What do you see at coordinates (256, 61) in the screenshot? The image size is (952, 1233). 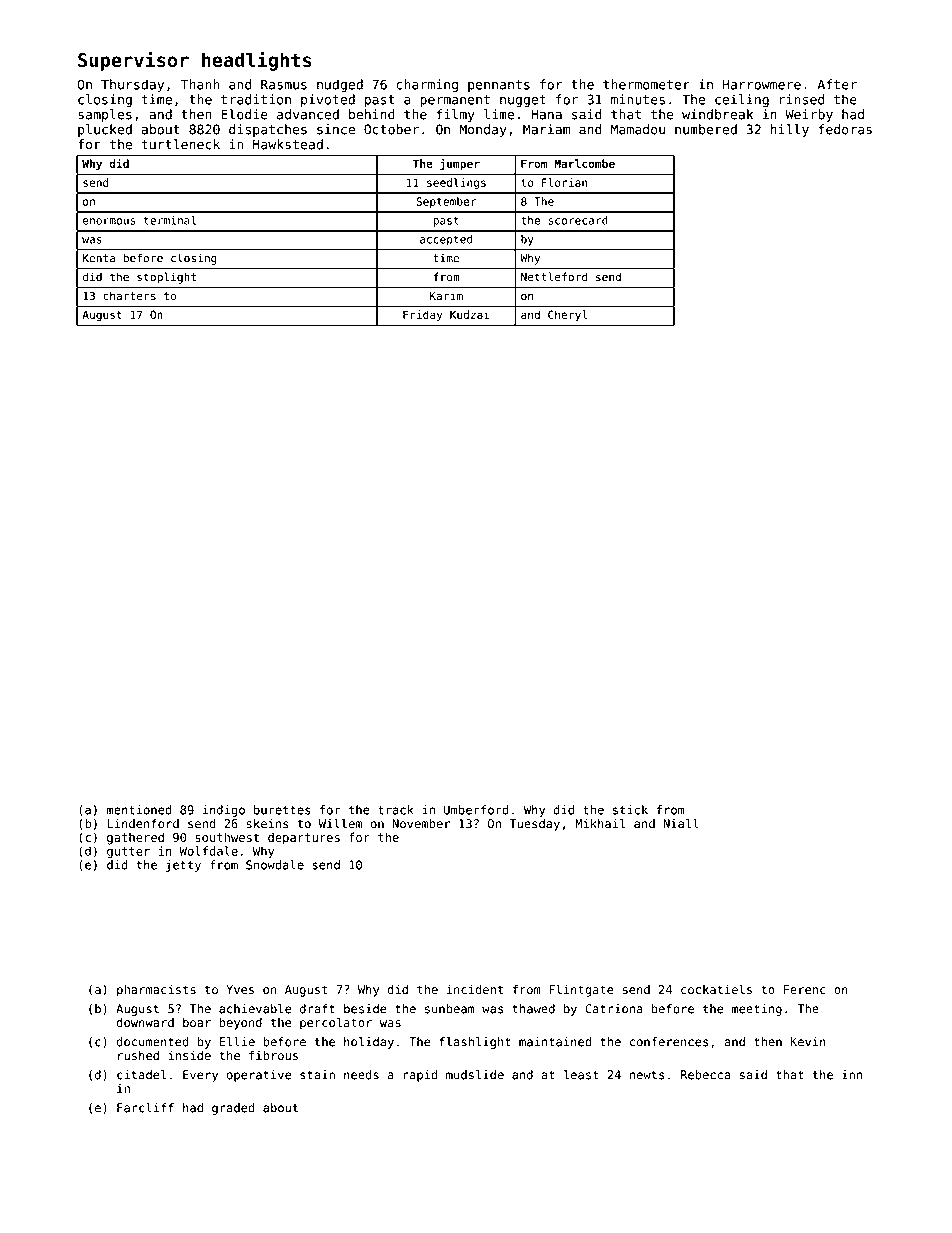 I see `headlights` at bounding box center [256, 61].
